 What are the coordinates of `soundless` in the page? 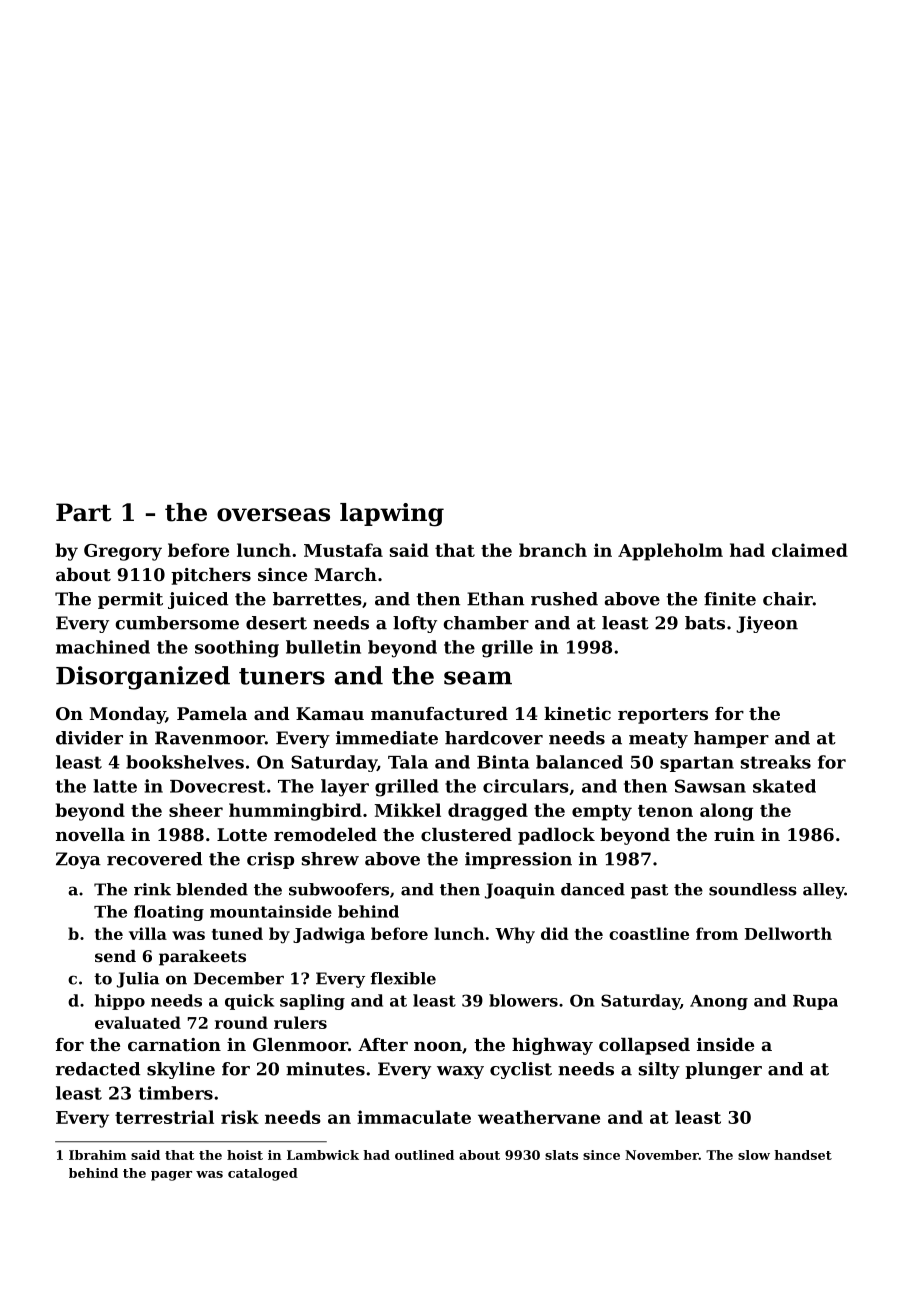 It's located at (753, 889).
